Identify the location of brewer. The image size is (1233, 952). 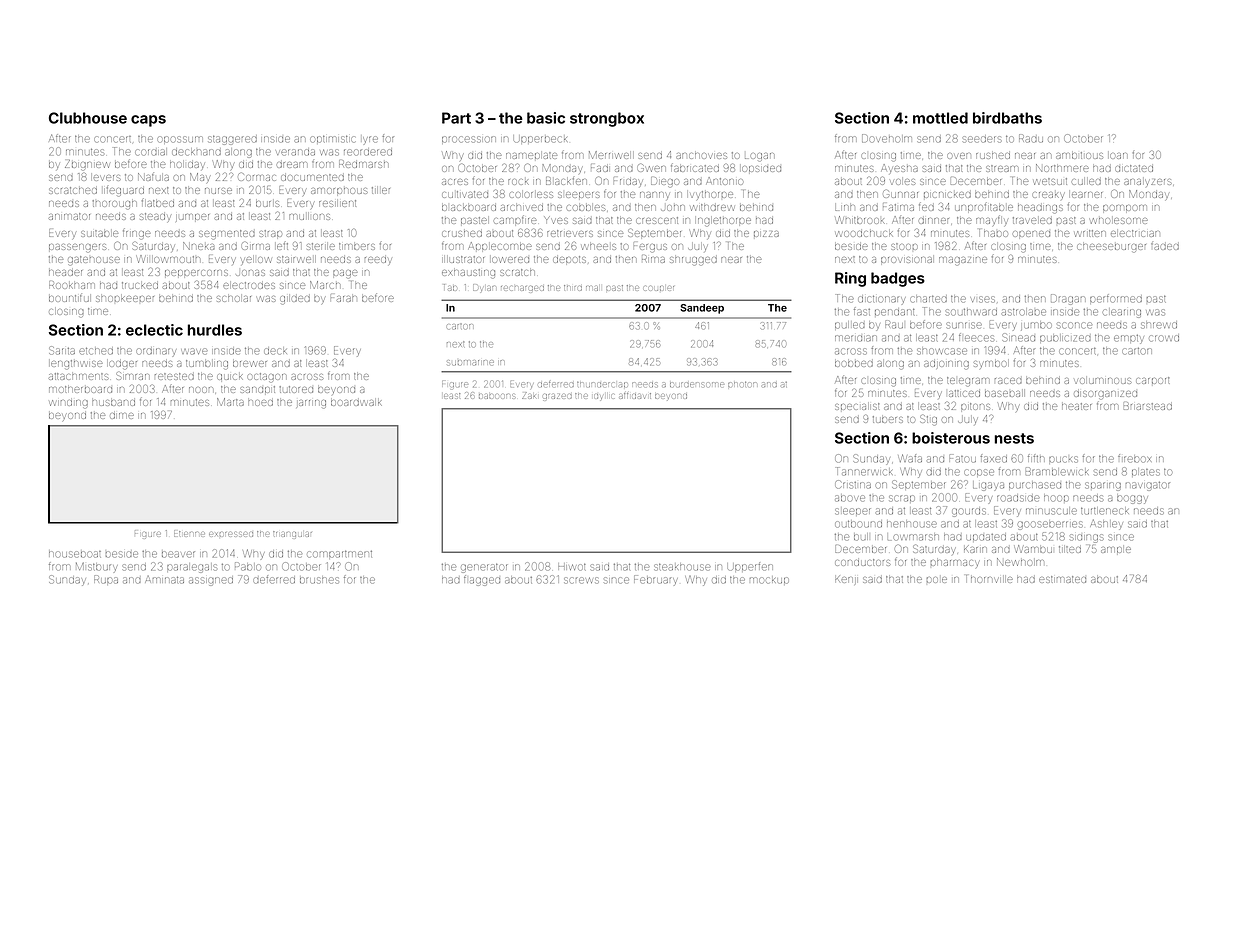
(250, 364).
